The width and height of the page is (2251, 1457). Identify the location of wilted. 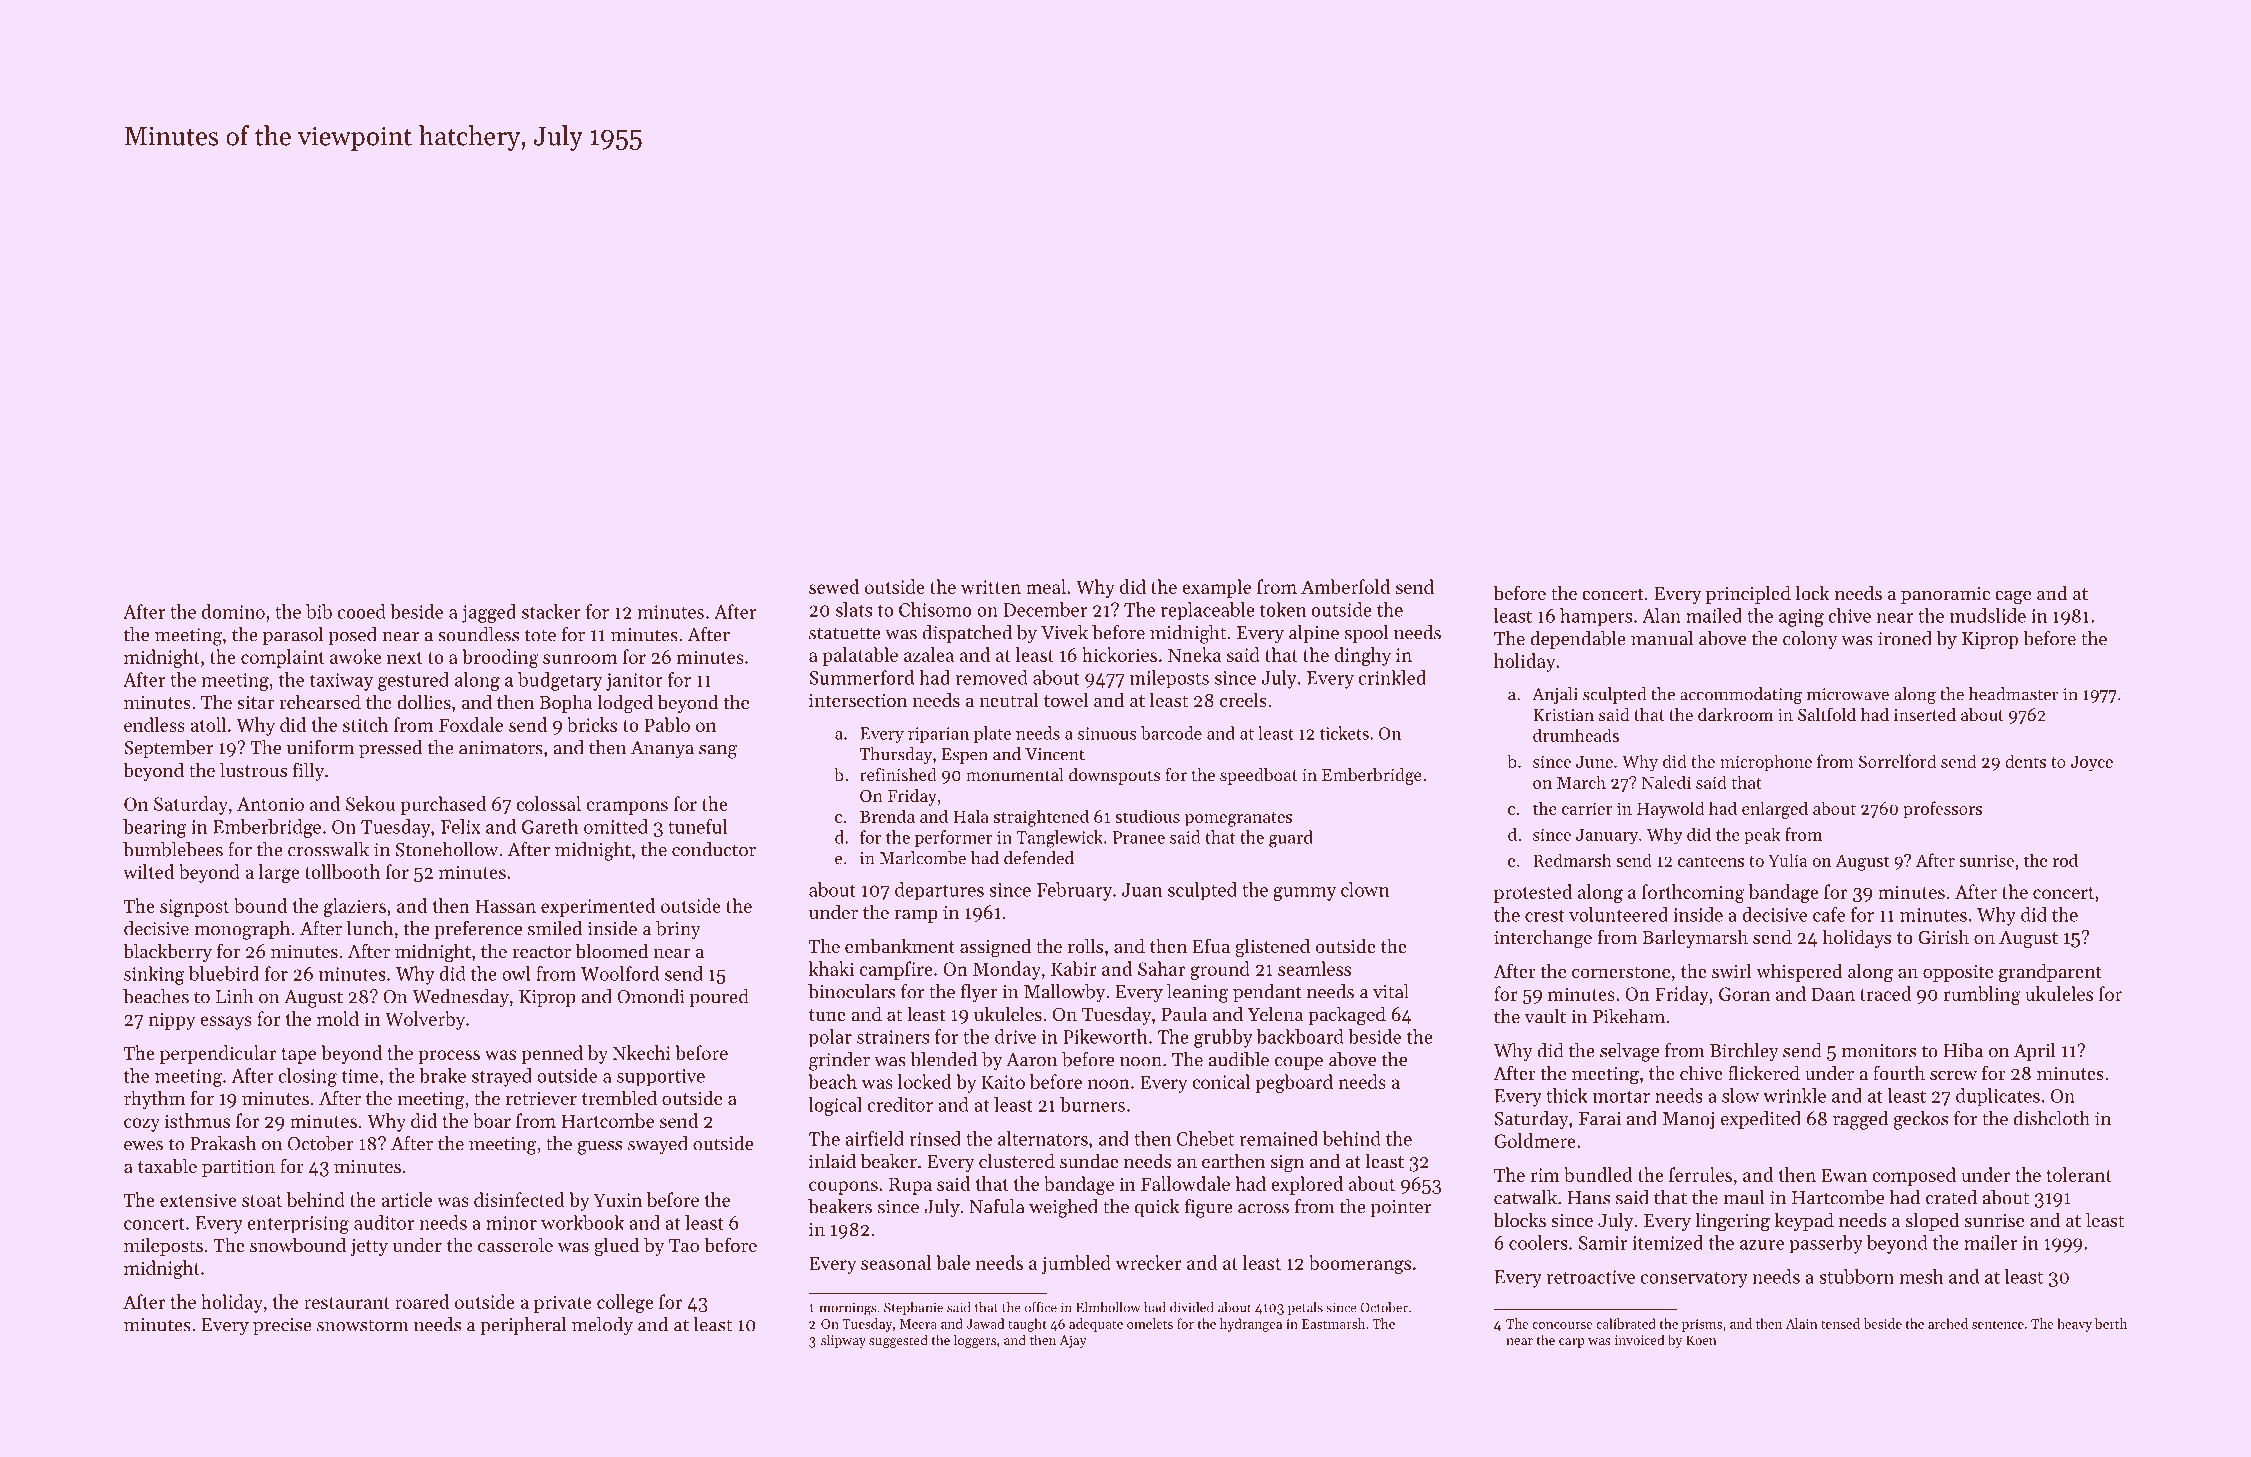
(148, 871).
